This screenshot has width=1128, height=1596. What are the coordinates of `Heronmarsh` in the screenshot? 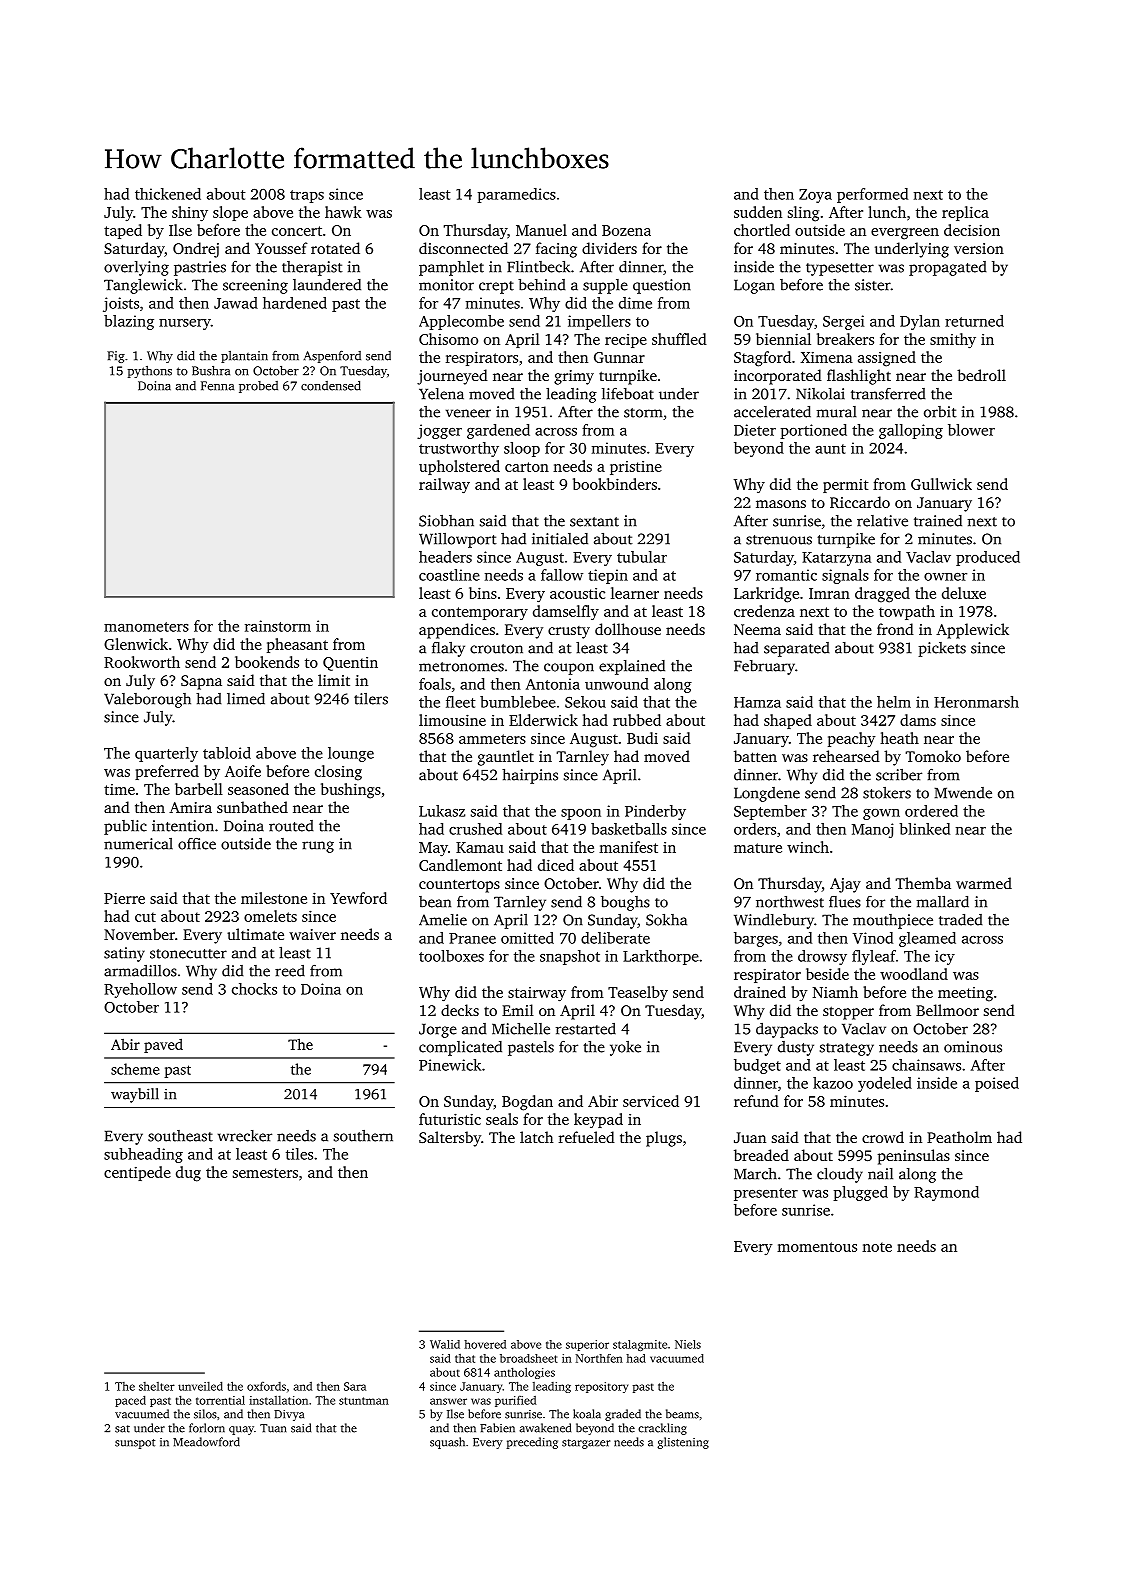 It's located at (976, 702).
